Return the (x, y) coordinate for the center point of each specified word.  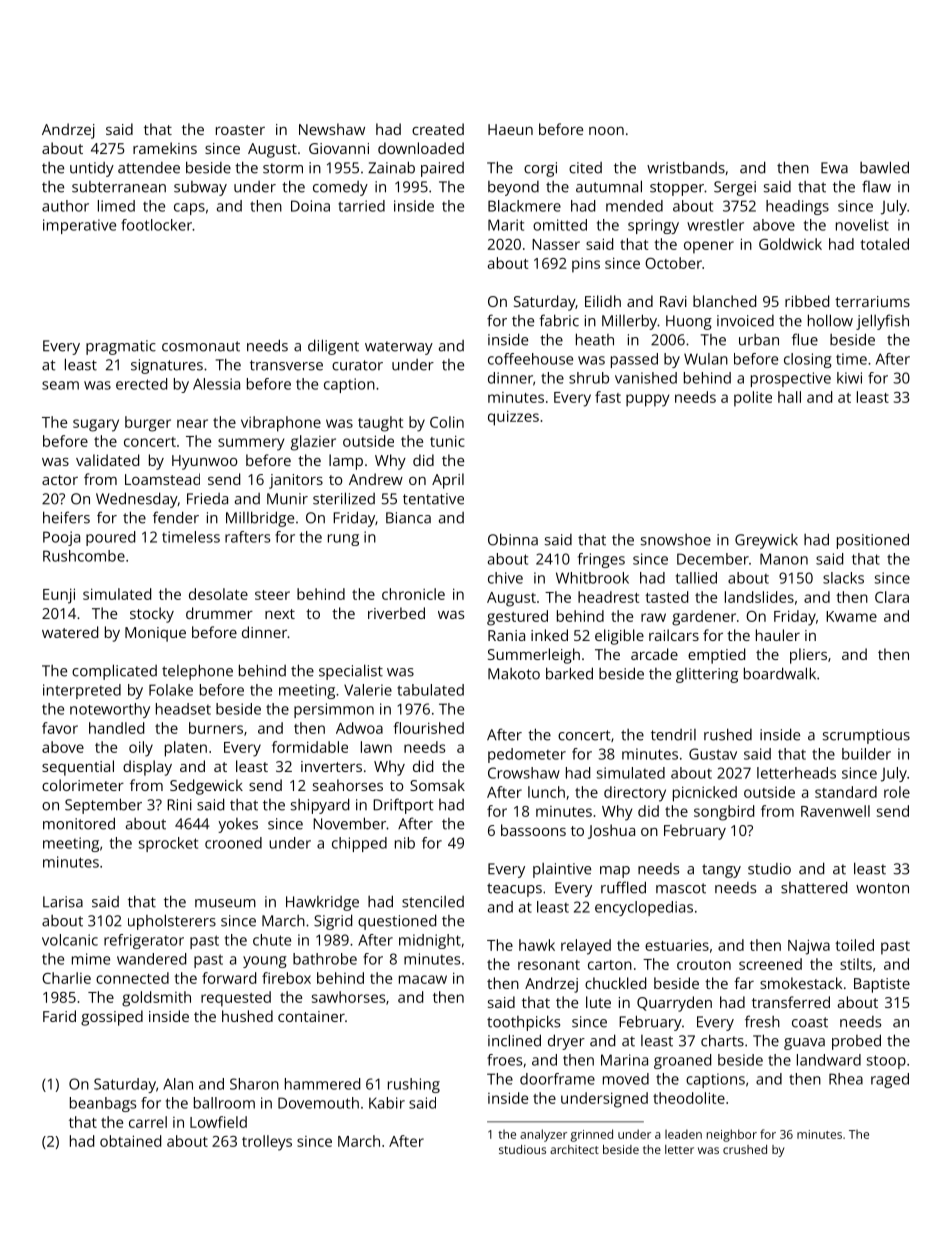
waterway (399, 348)
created (438, 129)
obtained (130, 1141)
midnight (430, 941)
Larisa (63, 902)
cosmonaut (201, 346)
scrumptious (866, 736)
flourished (428, 728)
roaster (240, 130)
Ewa (834, 168)
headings (797, 207)
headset (183, 709)
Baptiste (882, 985)
